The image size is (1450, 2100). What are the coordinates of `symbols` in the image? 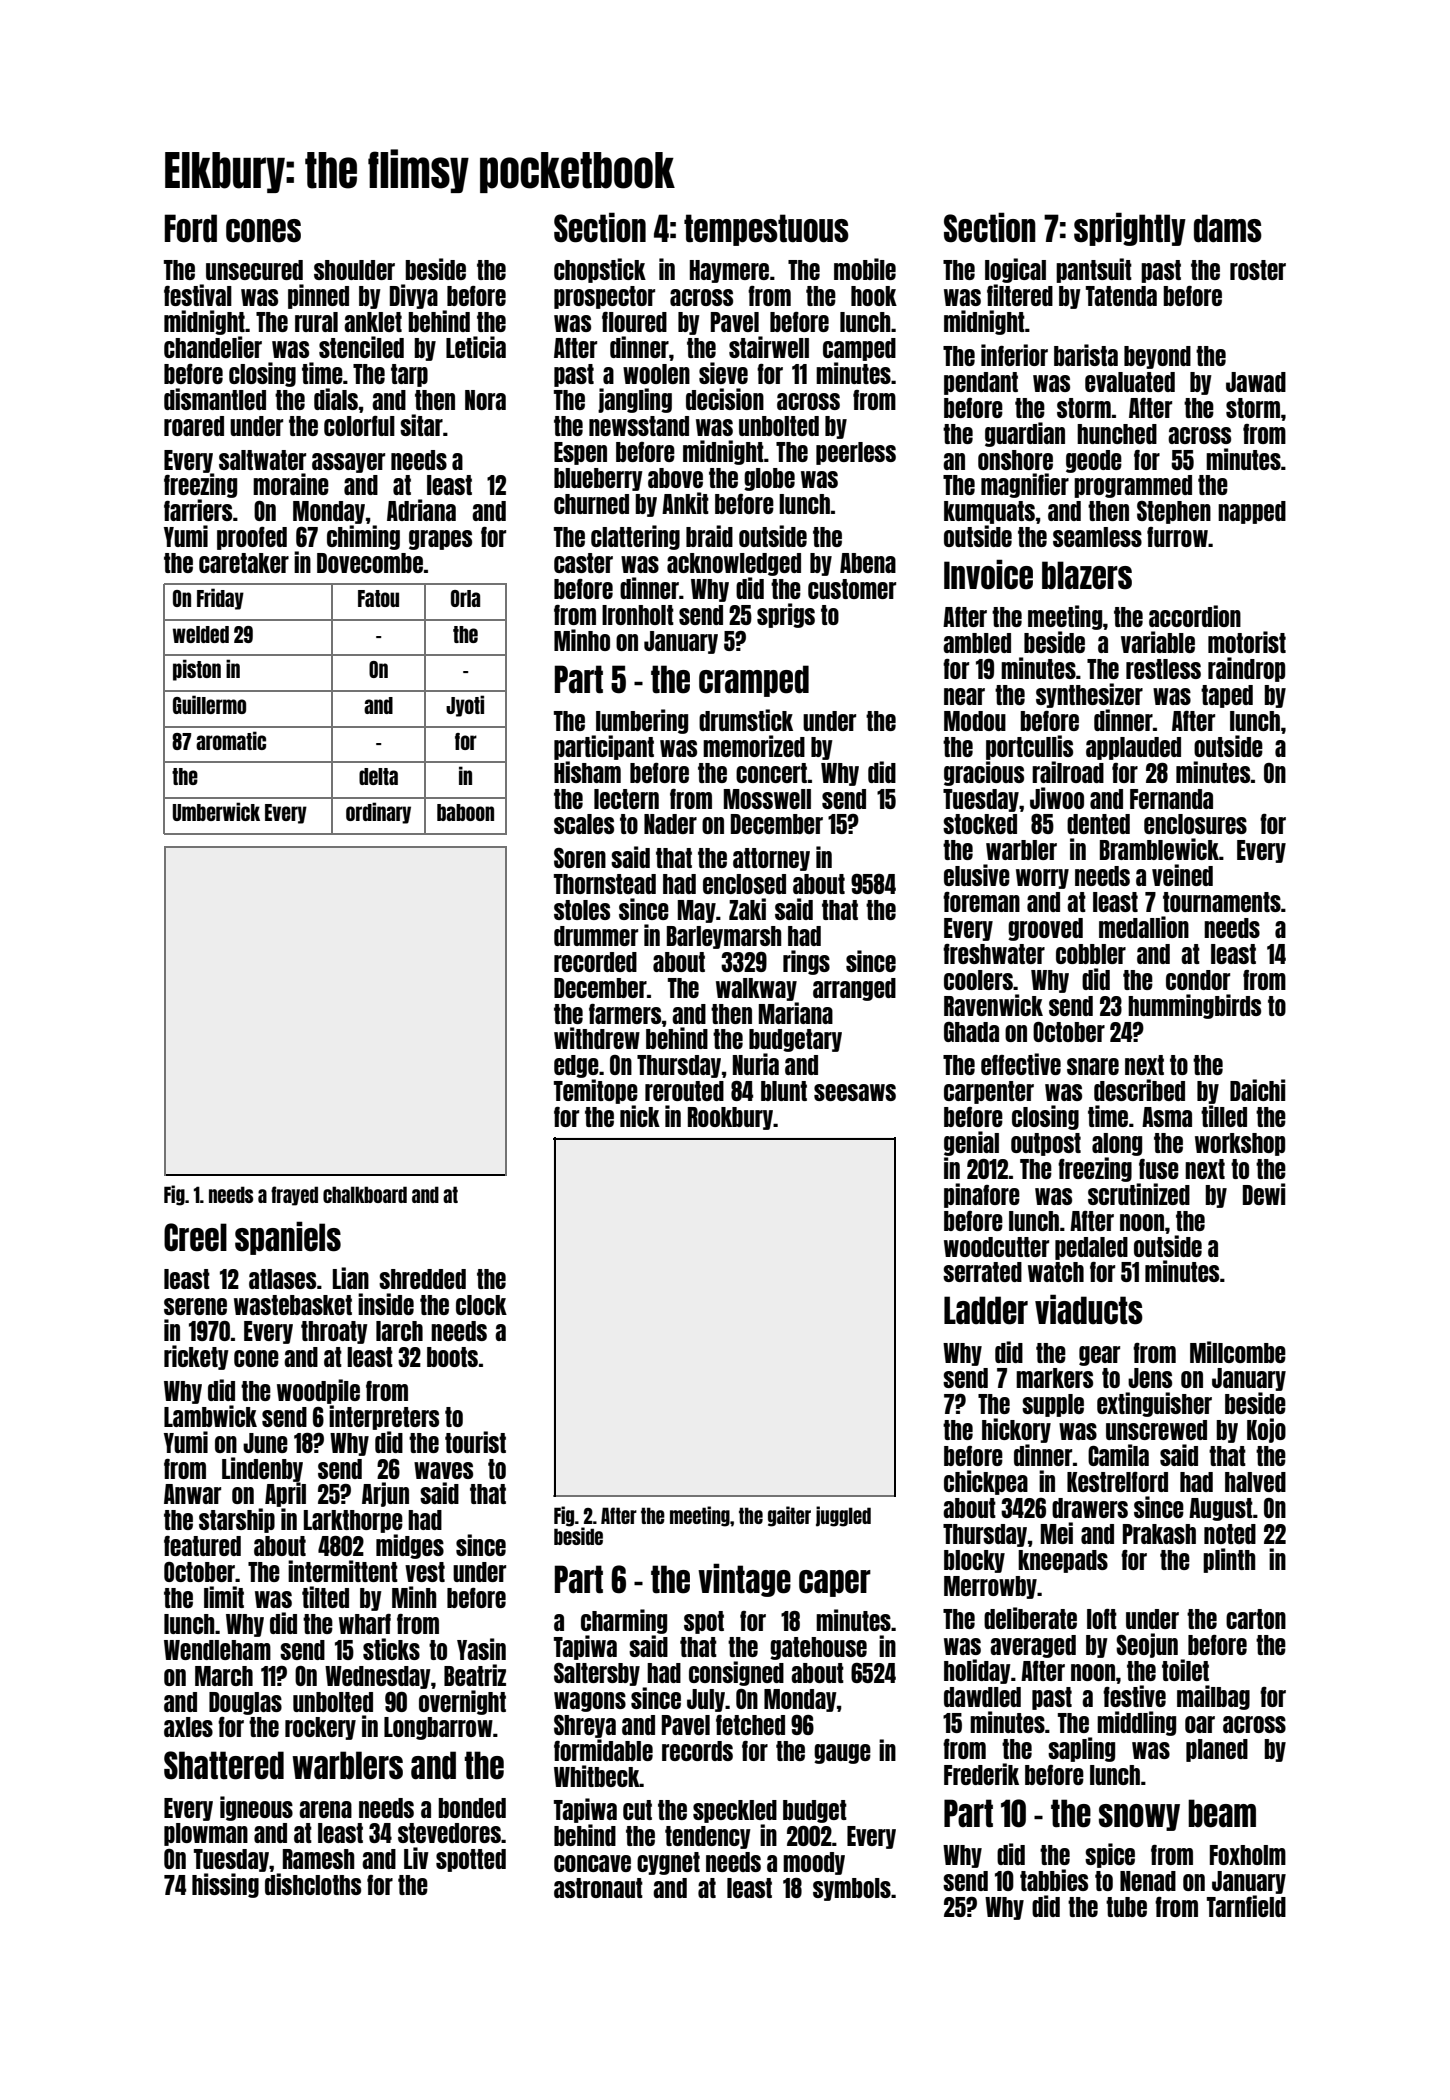 It's located at (852, 1889).
